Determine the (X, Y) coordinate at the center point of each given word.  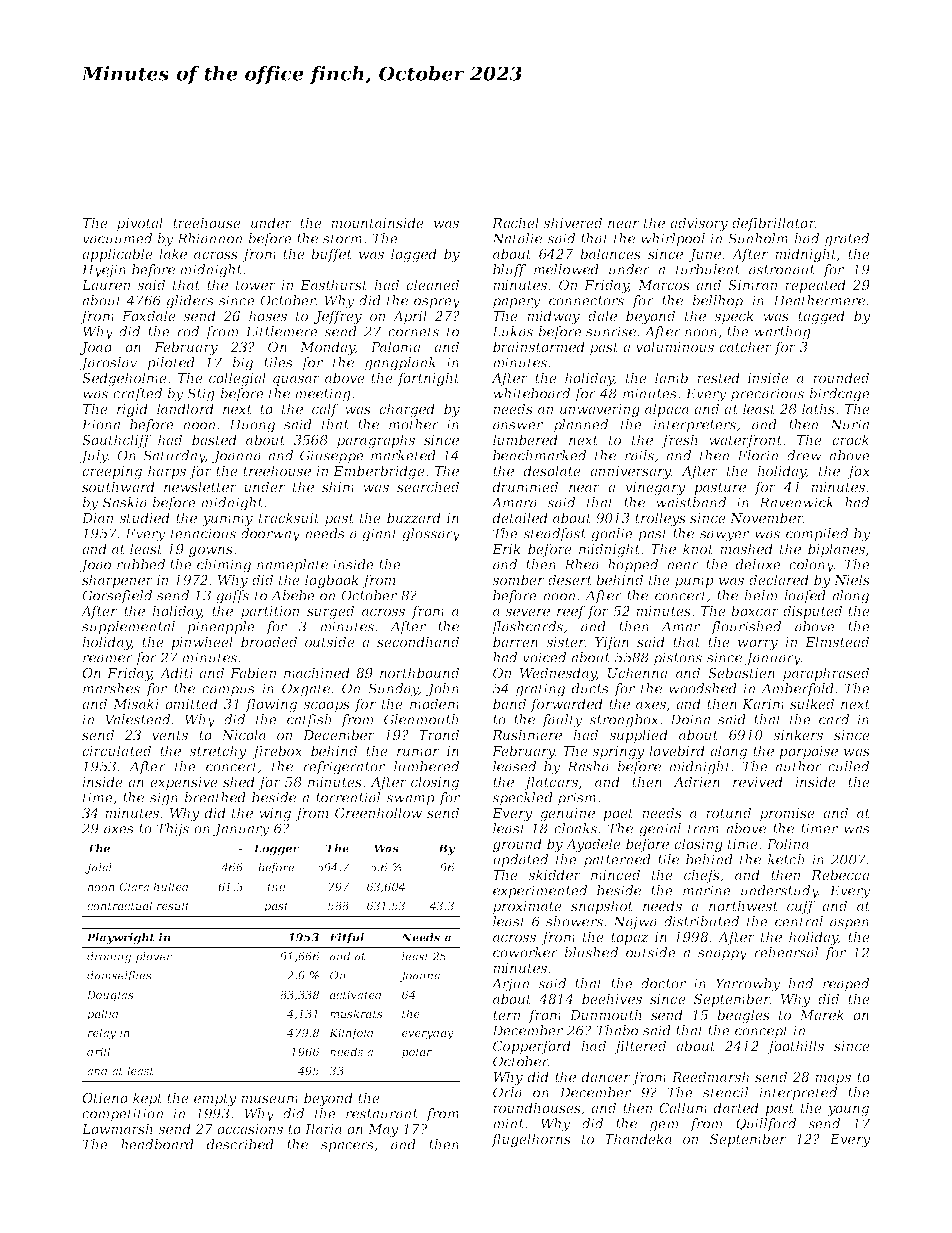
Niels (852, 579)
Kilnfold (351, 1034)
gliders (190, 302)
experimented (540, 892)
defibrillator (773, 224)
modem (434, 703)
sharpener (117, 581)
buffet (331, 255)
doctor (663, 983)
